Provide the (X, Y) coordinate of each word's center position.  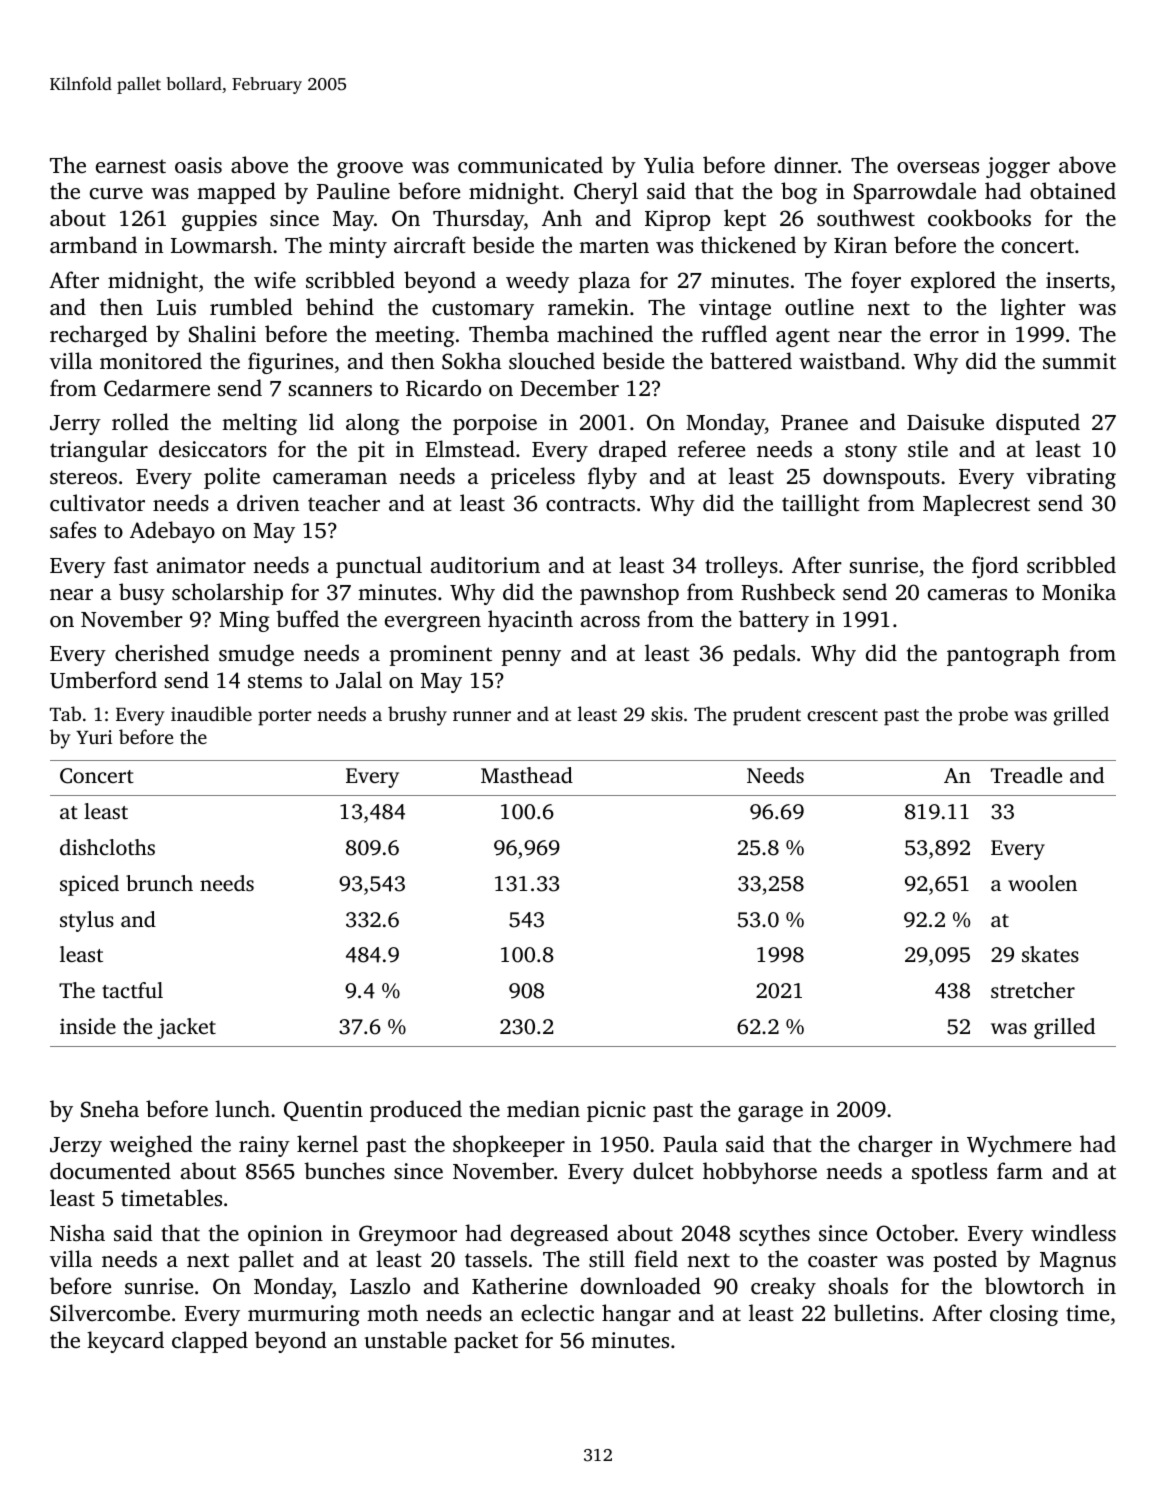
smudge (256, 655)
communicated (530, 164)
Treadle (1026, 775)
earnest (131, 166)
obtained (1073, 190)
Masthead (527, 775)
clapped (210, 1342)
